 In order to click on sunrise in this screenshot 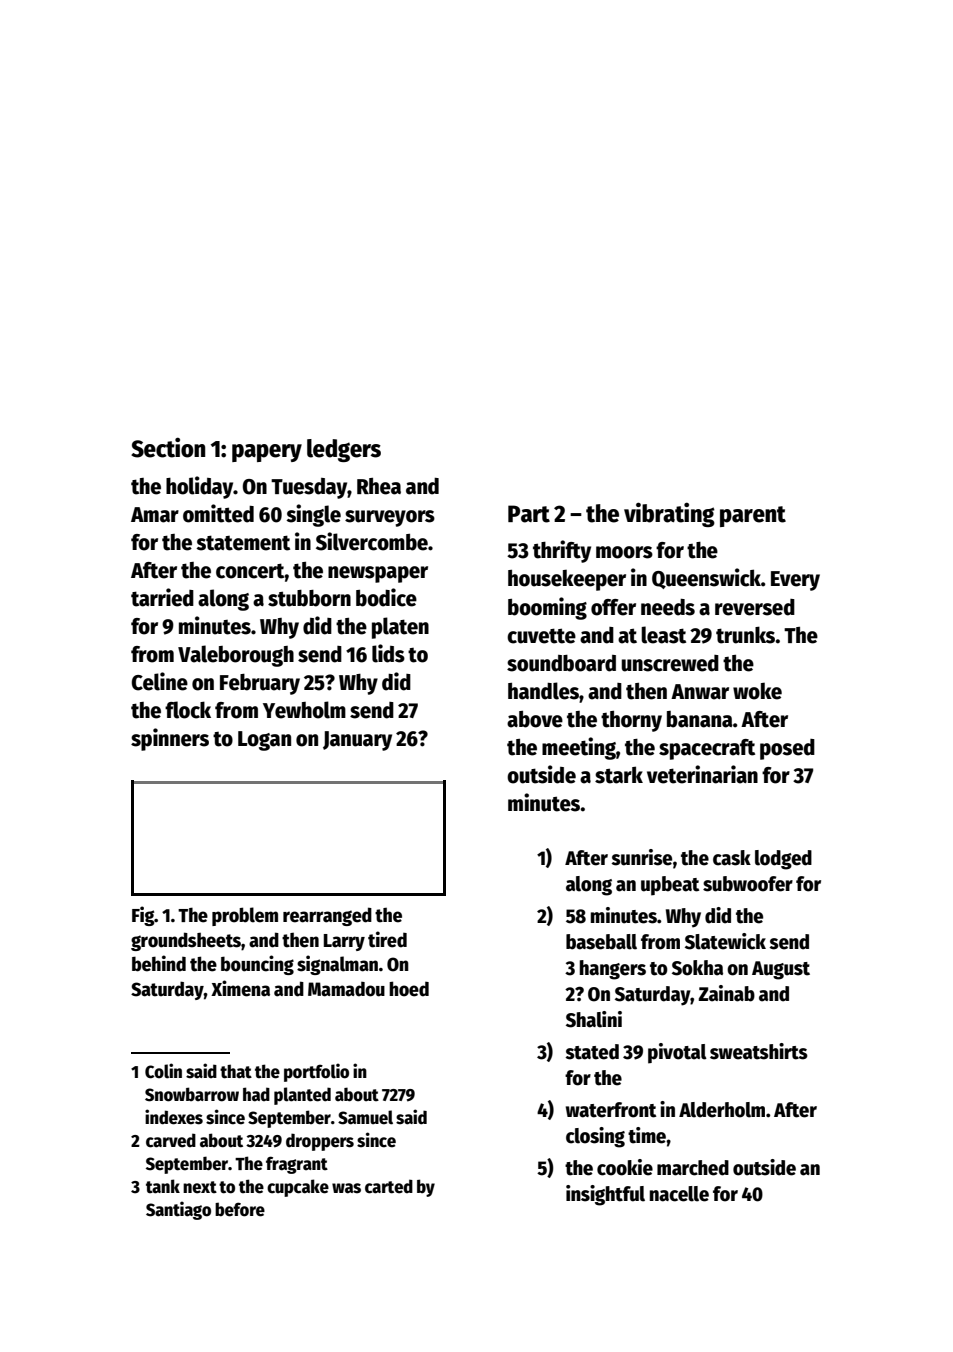, I will do `click(641, 857)`.
